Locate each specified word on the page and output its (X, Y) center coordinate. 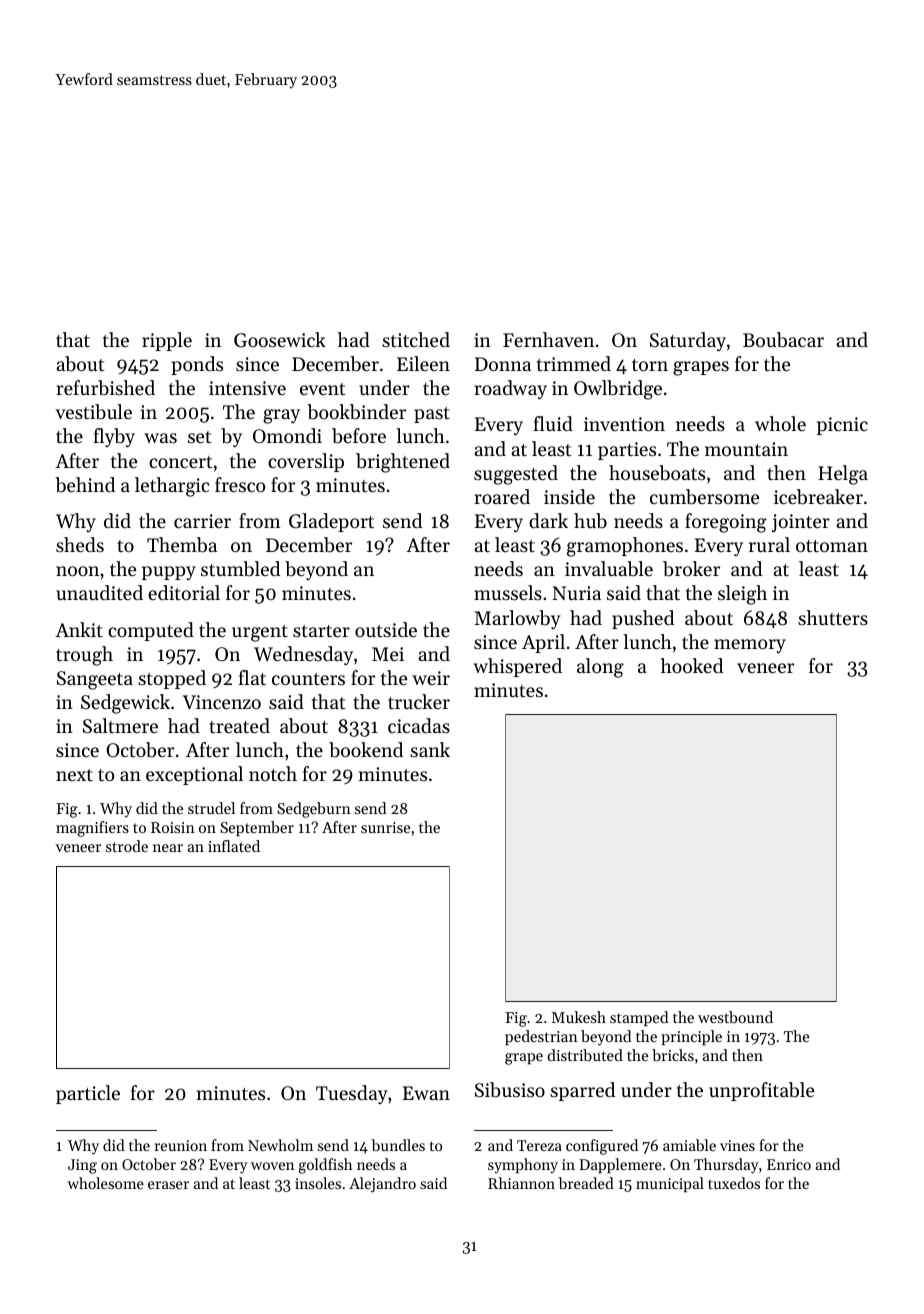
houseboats (657, 473)
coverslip (306, 462)
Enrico (789, 1164)
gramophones (625, 547)
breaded (586, 1183)
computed (151, 631)
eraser (168, 1185)
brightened (403, 463)
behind (85, 485)
